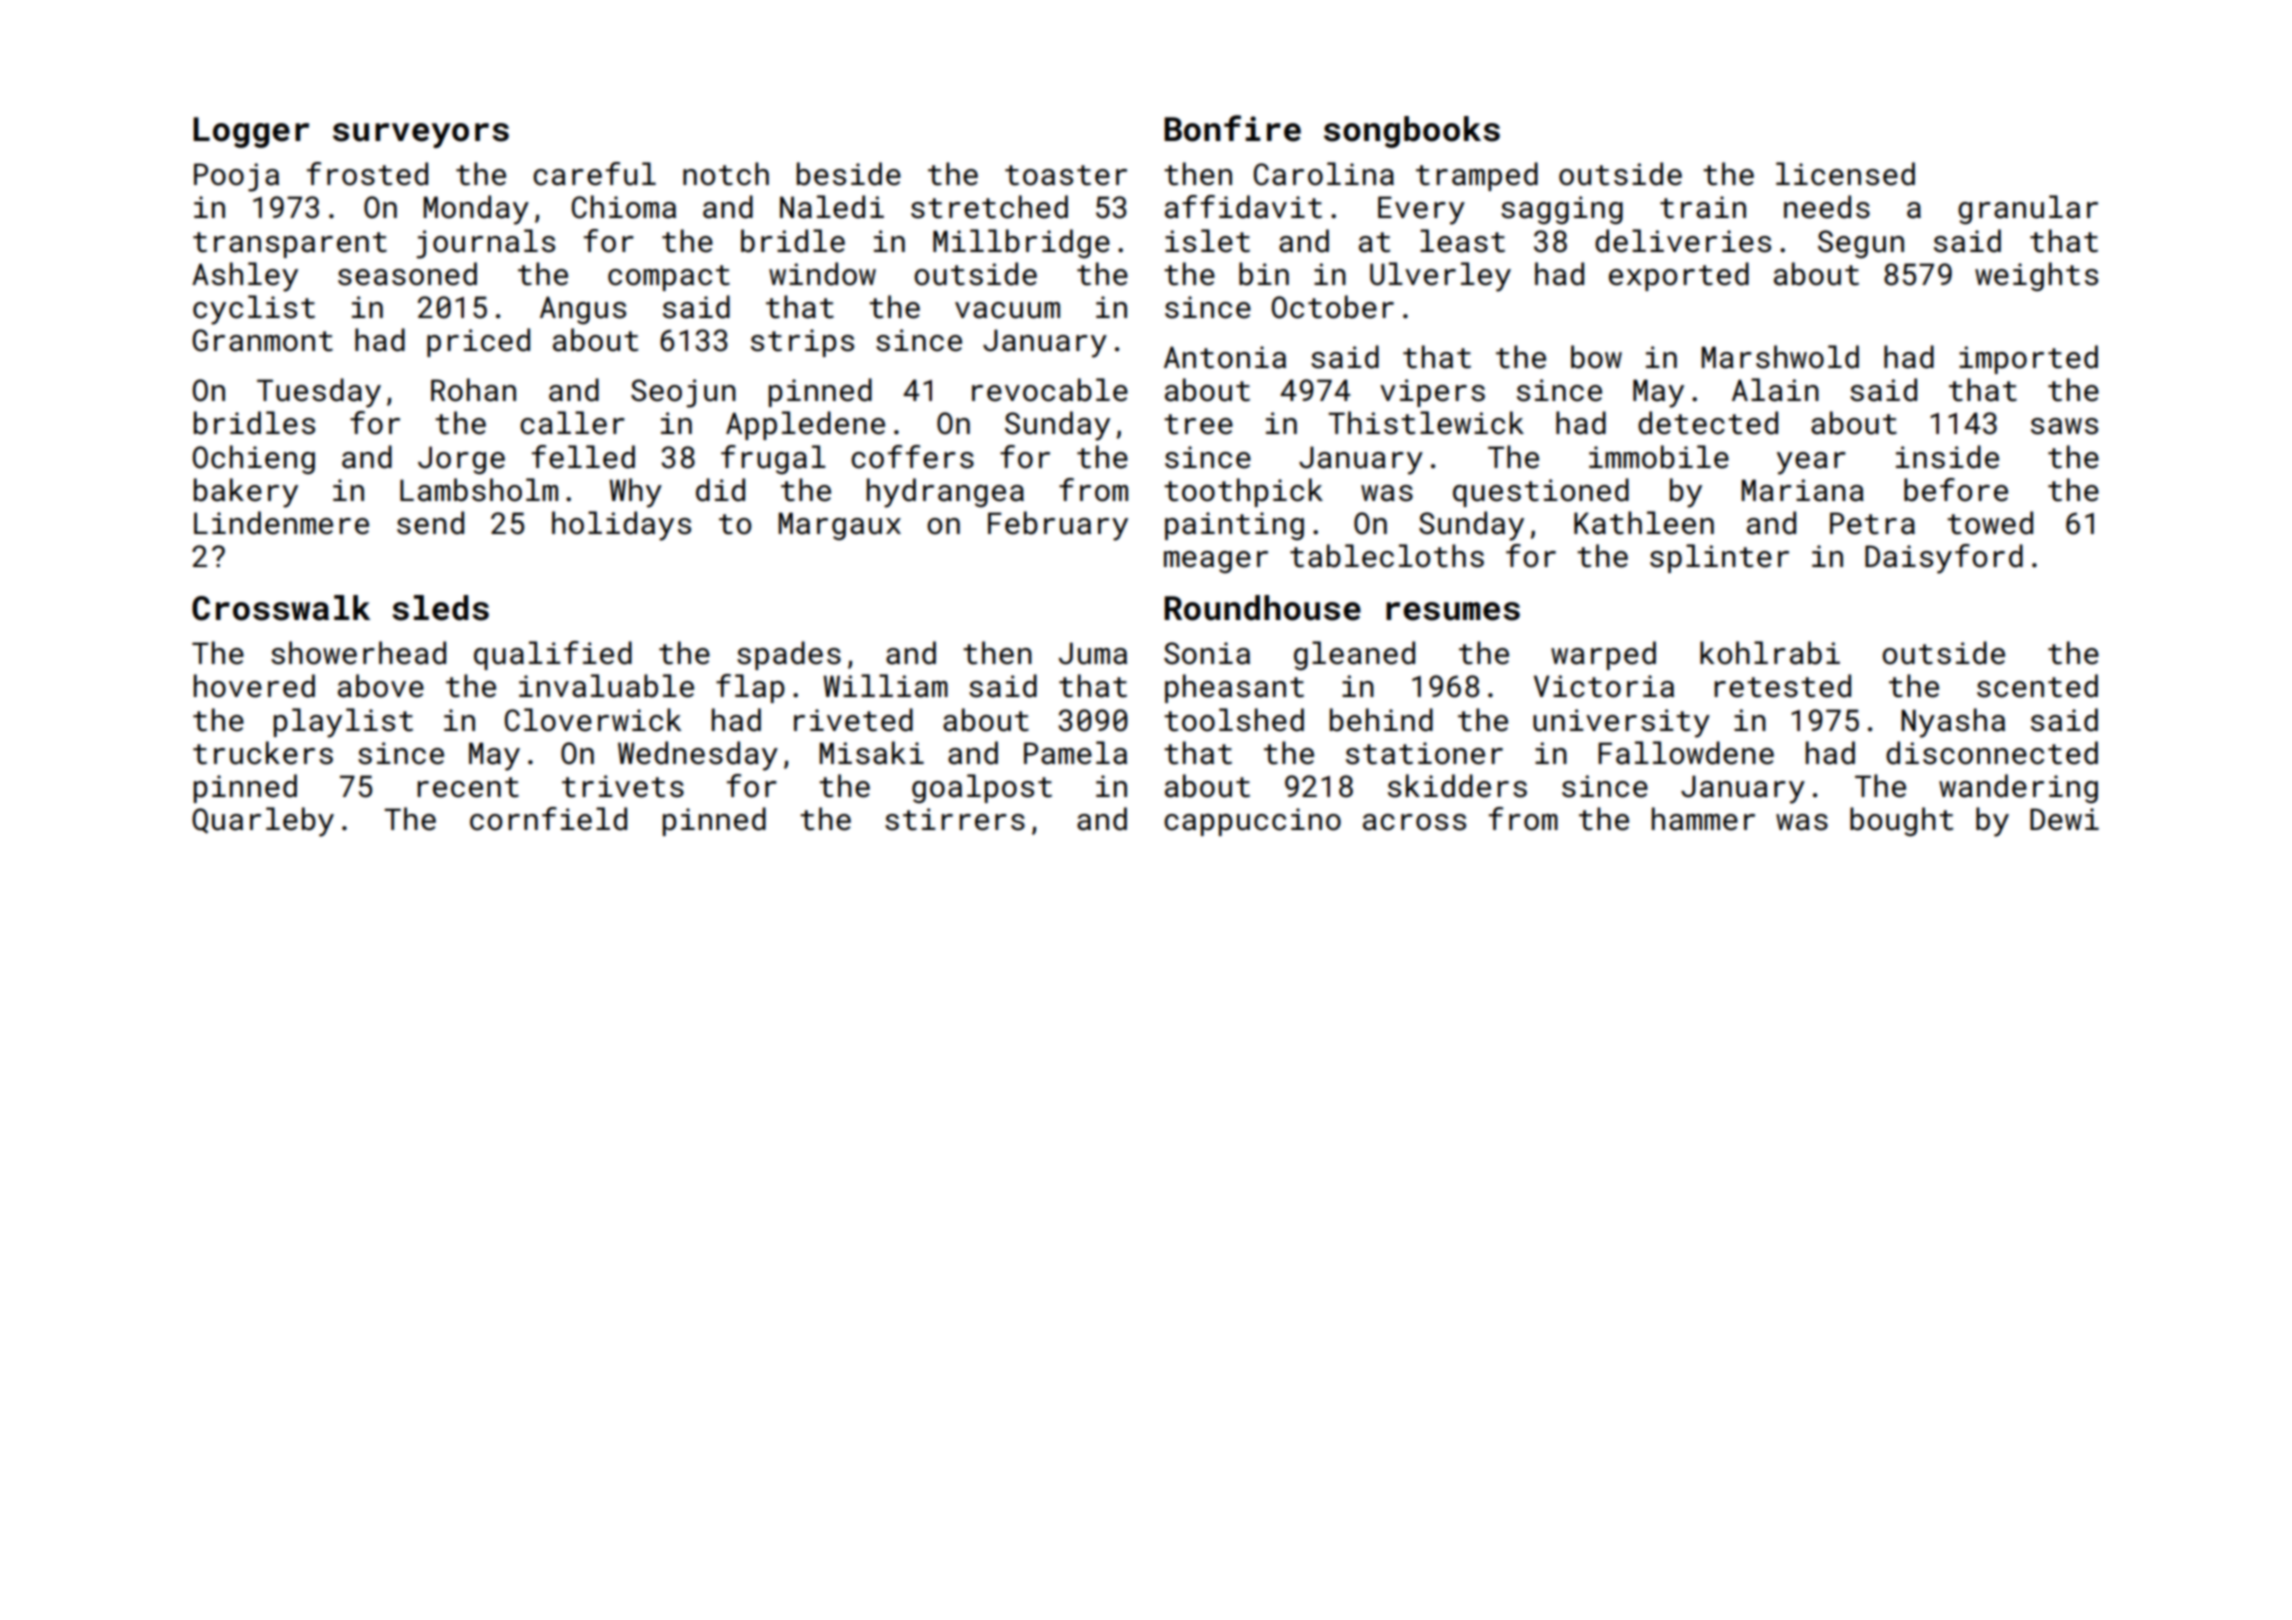 The width and height of the screenshot is (2292, 1620). What do you see at coordinates (1901, 821) in the screenshot?
I see `bought` at bounding box center [1901, 821].
